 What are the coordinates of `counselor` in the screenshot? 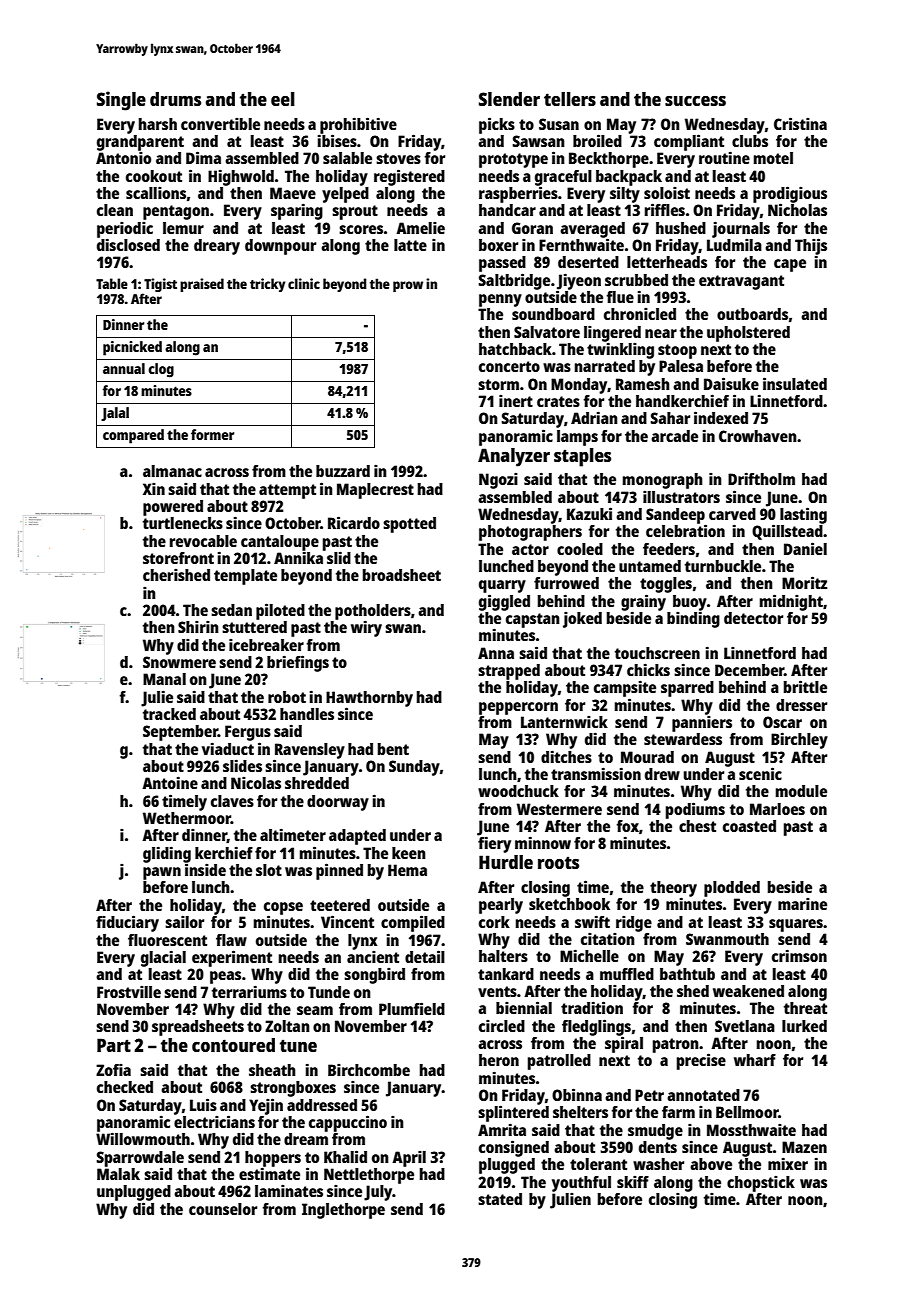 It's located at (223, 1209).
